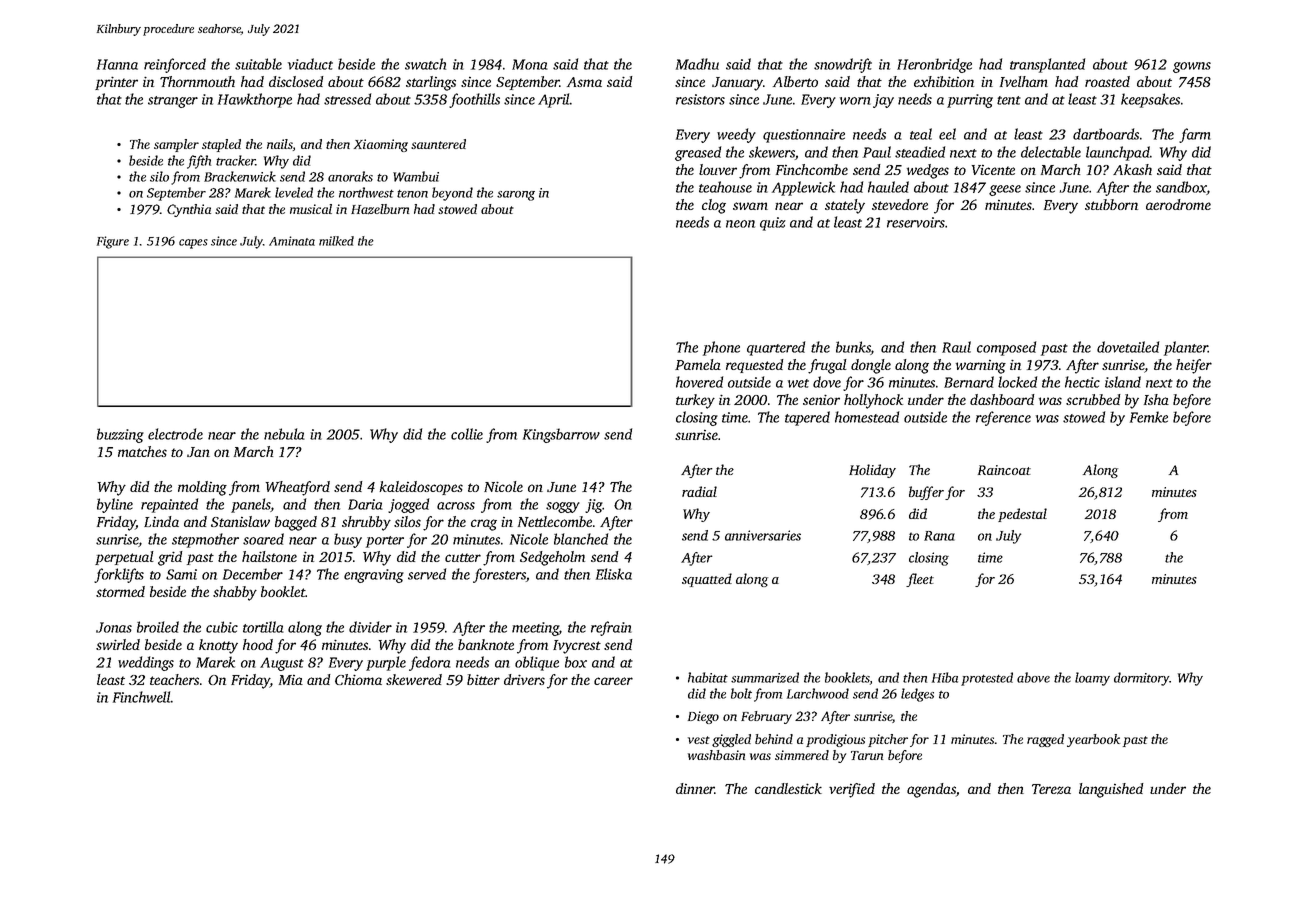 This document has height=924, width=1308. What do you see at coordinates (1006, 348) in the document?
I see `composed` at bounding box center [1006, 348].
